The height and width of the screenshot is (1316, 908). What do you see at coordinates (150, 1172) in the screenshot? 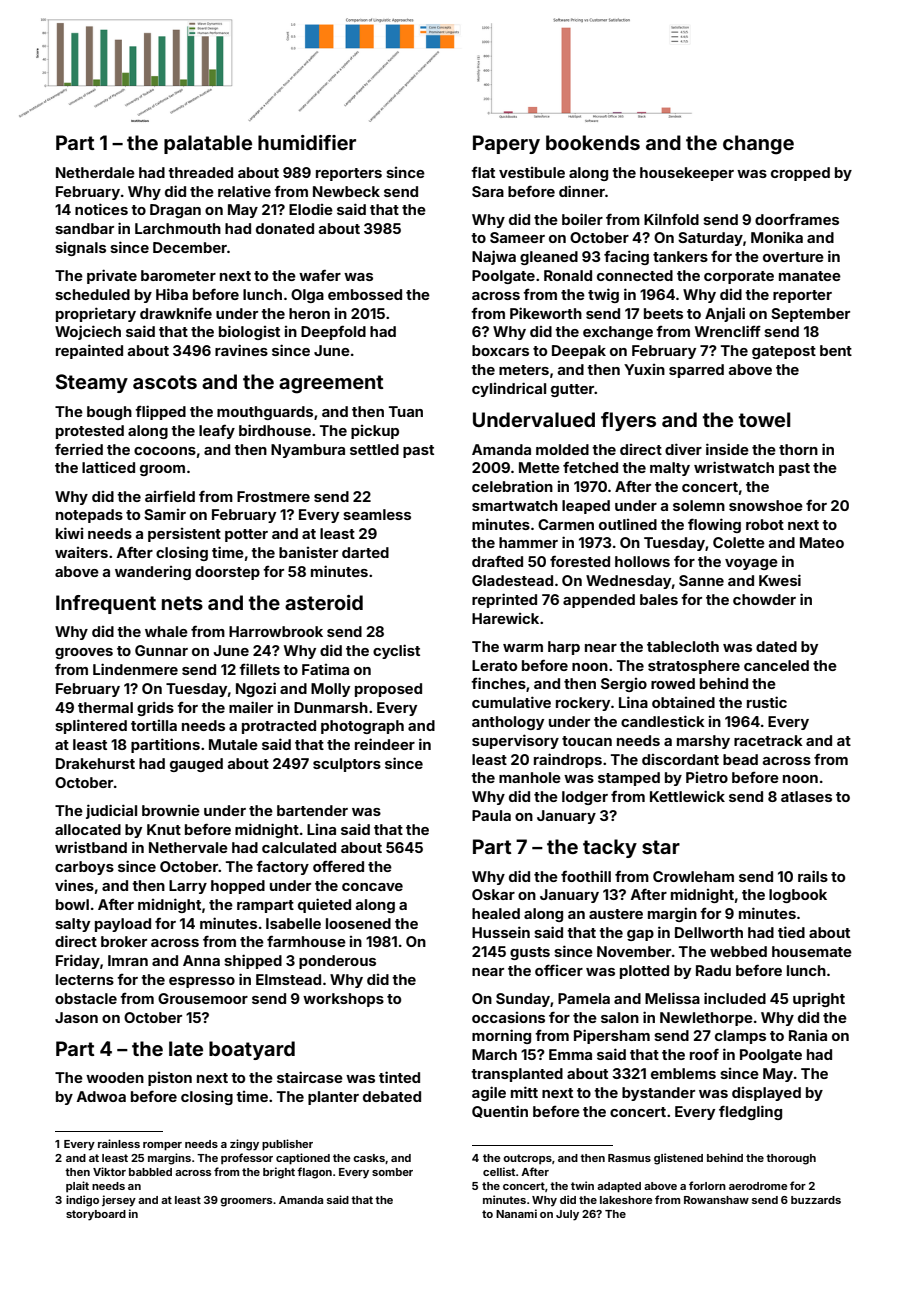
I see `babbled` at bounding box center [150, 1172].
